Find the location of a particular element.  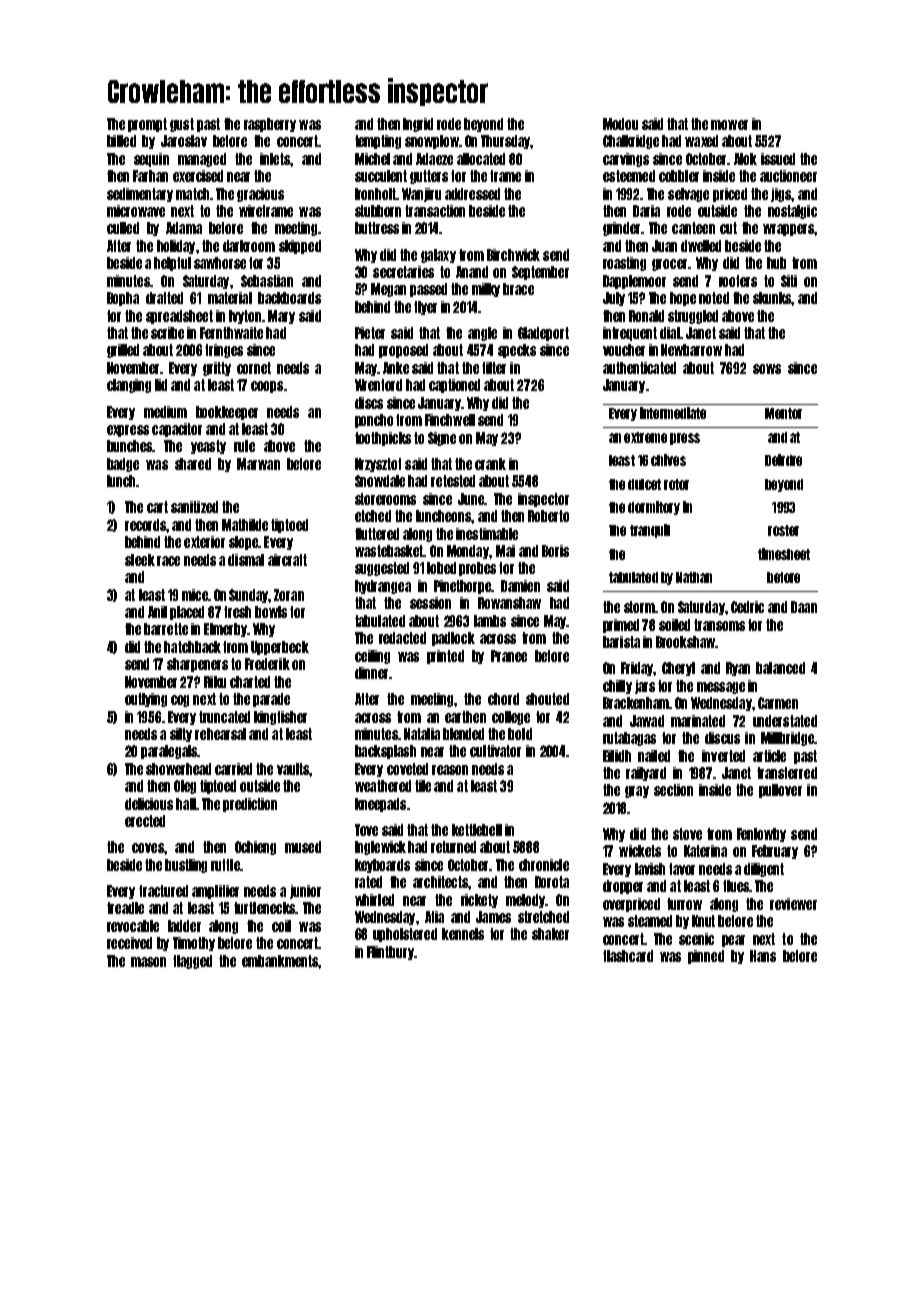

sedimentary is located at coordinates (140, 195).
